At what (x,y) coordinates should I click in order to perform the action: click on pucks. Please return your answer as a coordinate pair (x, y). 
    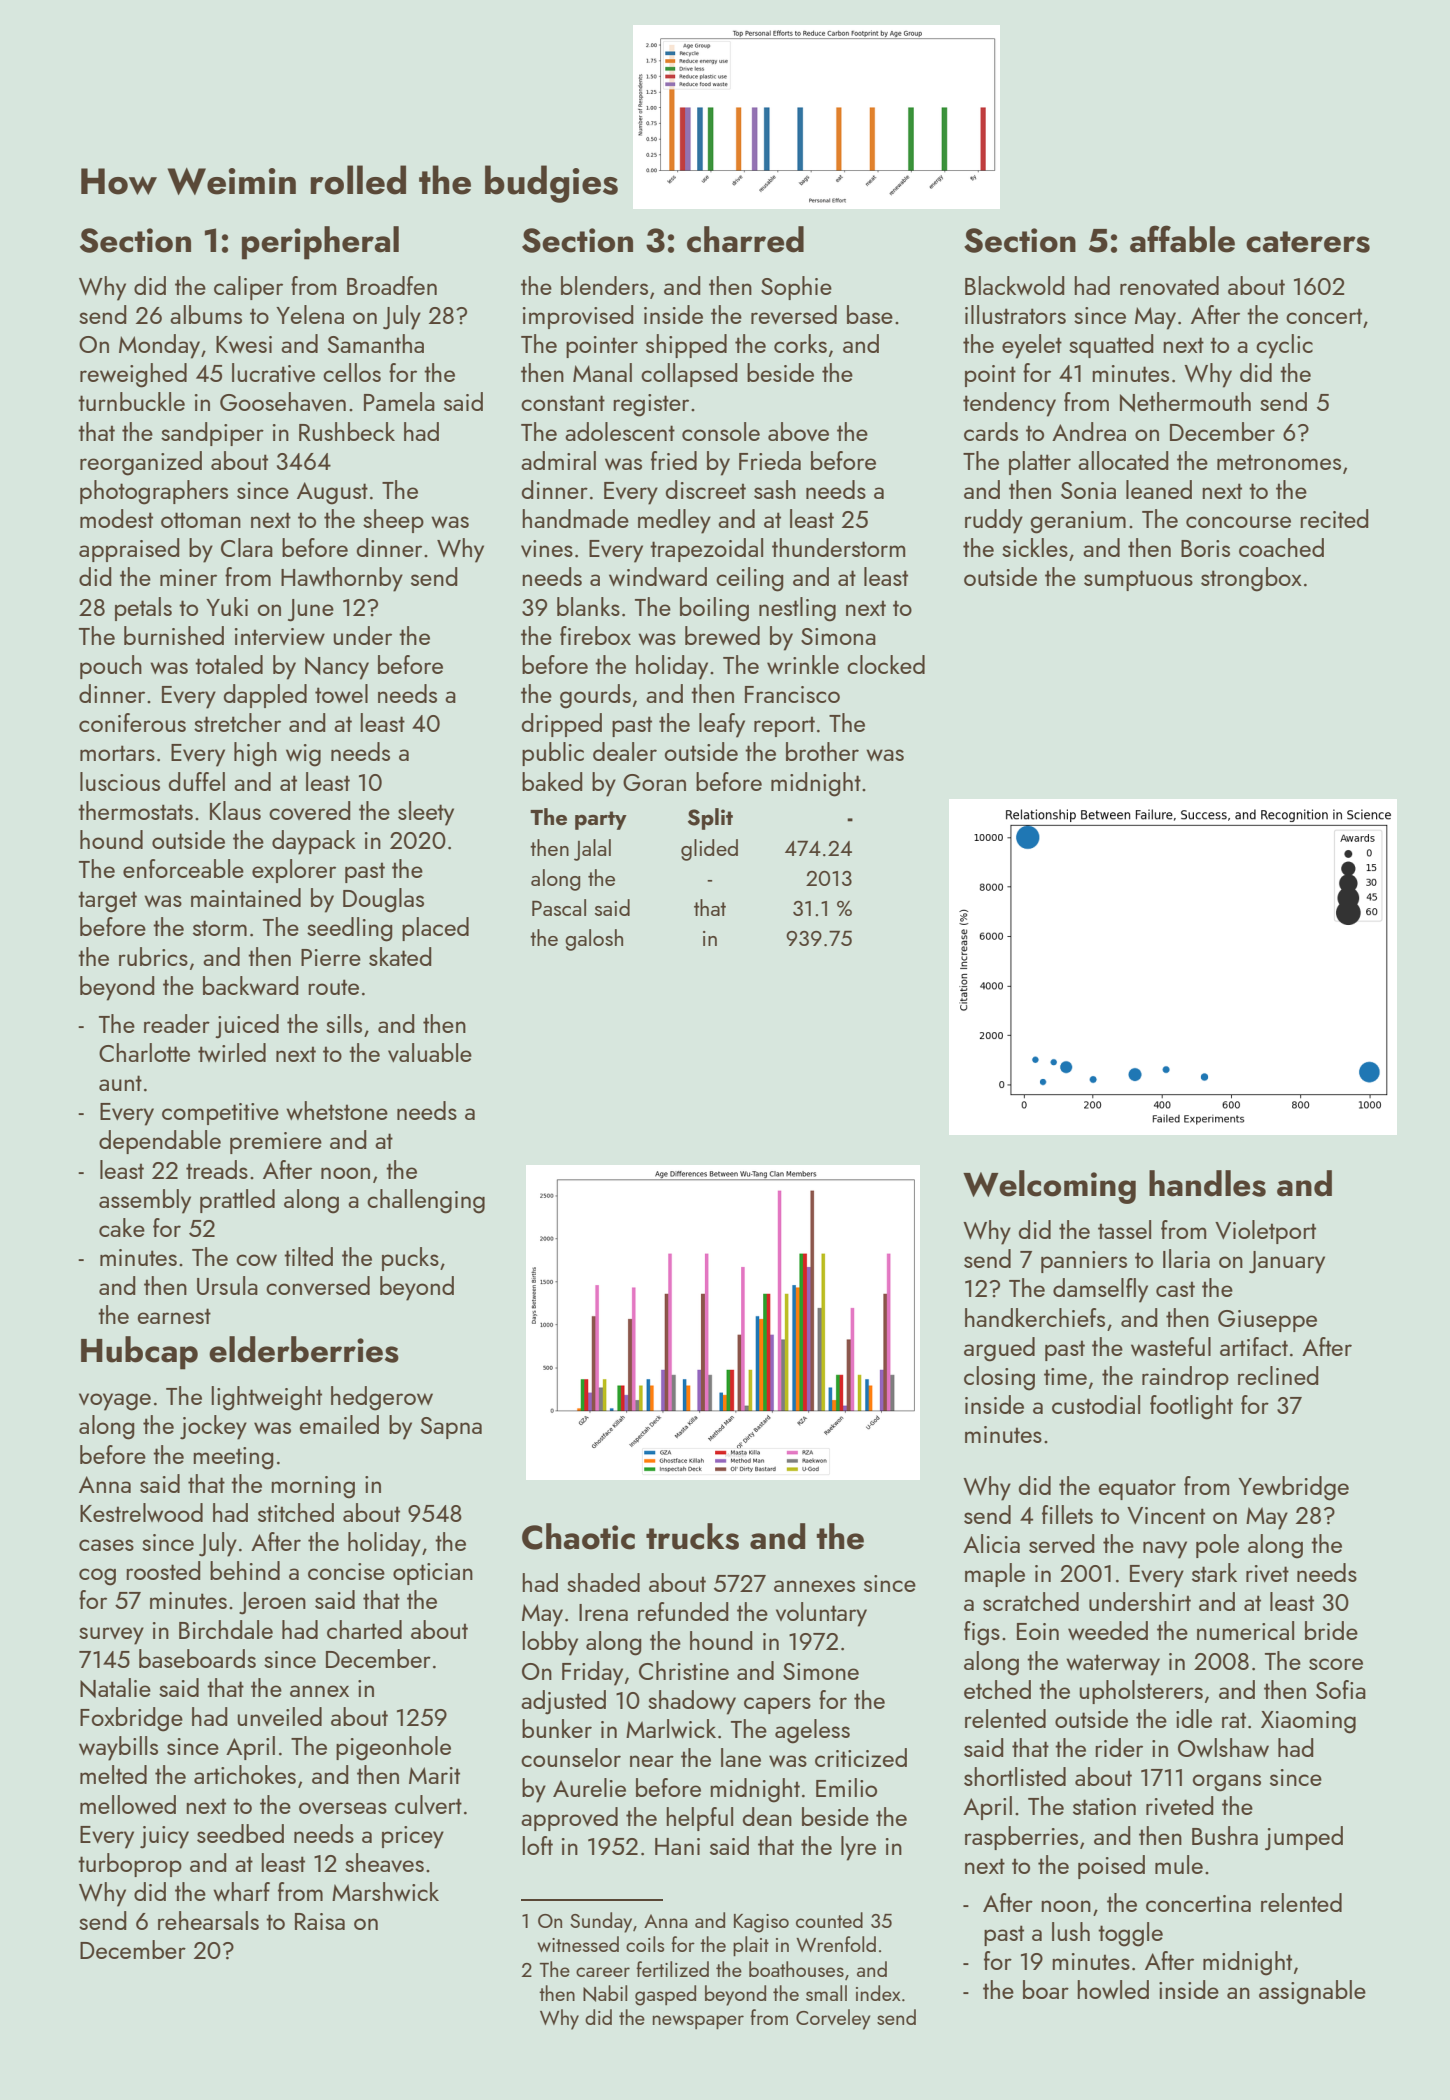
    Looking at the image, I should click on (410, 1259).
